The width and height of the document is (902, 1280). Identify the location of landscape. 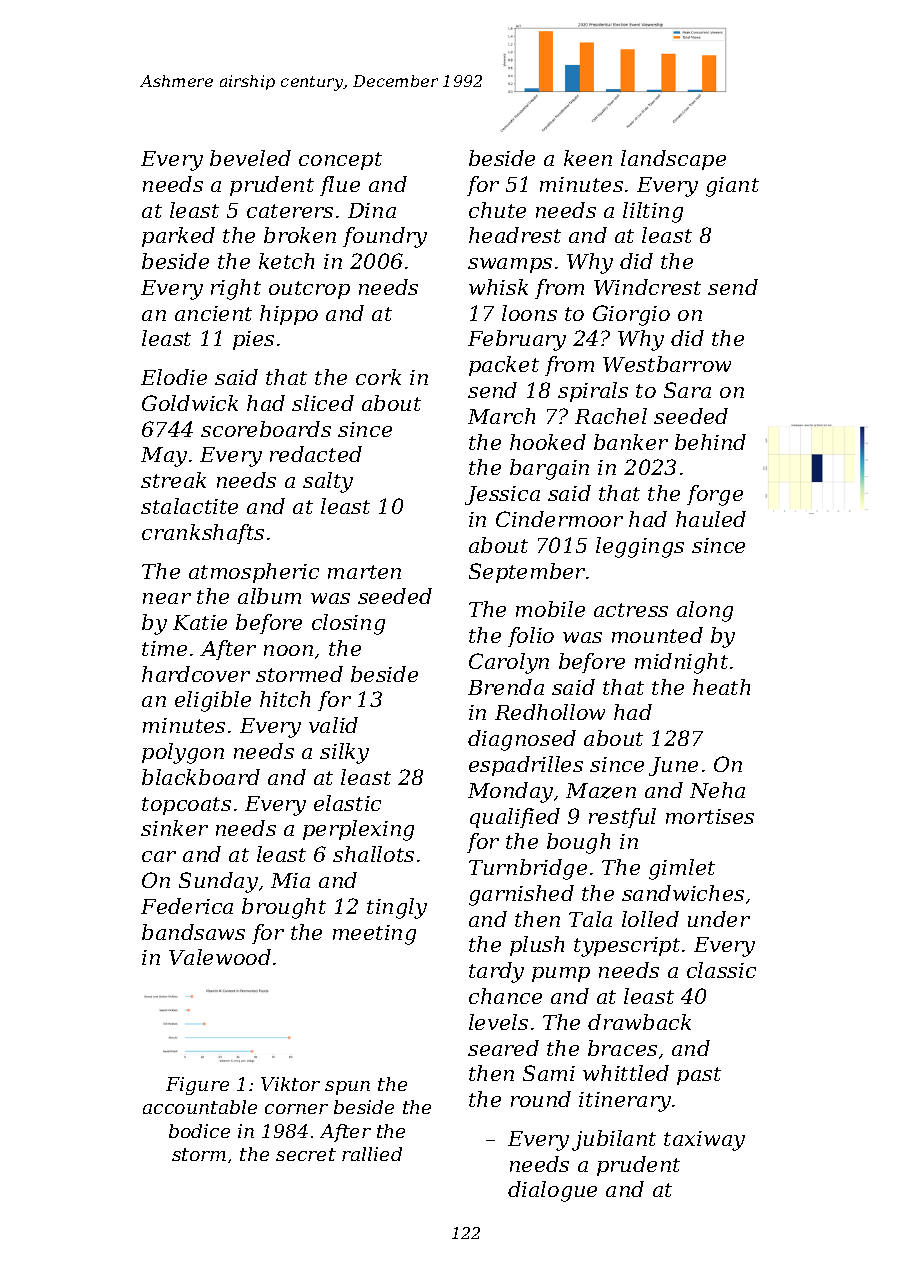
(673, 160).
